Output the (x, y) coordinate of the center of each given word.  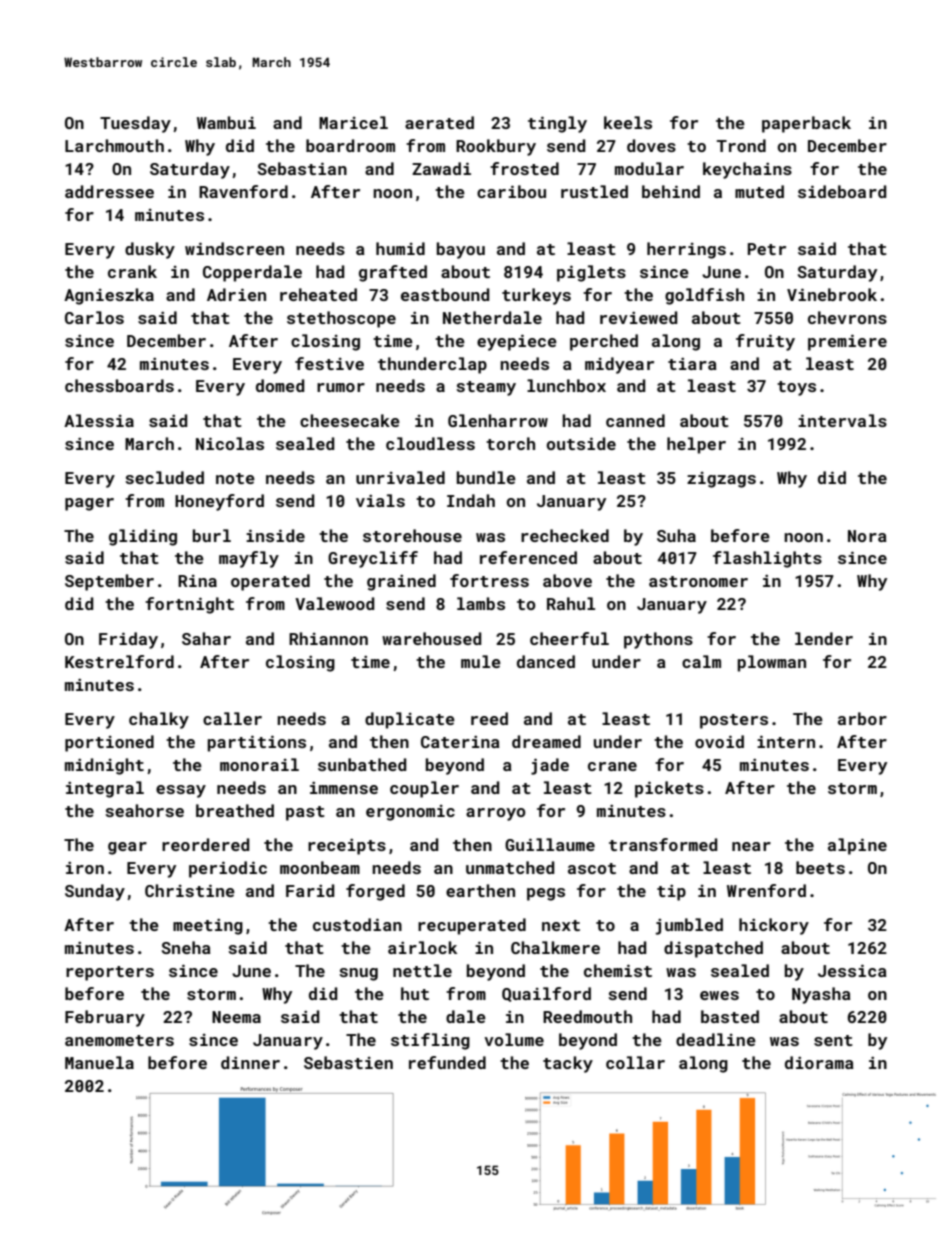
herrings (686, 250)
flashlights (767, 559)
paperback (806, 124)
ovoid (719, 741)
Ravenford (243, 191)
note (235, 478)
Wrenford (766, 890)
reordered (205, 844)
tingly (557, 124)
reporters (110, 973)
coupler (424, 789)
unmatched (510, 867)
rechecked (565, 535)
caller (232, 718)
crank (132, 271)
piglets (591, 273)
